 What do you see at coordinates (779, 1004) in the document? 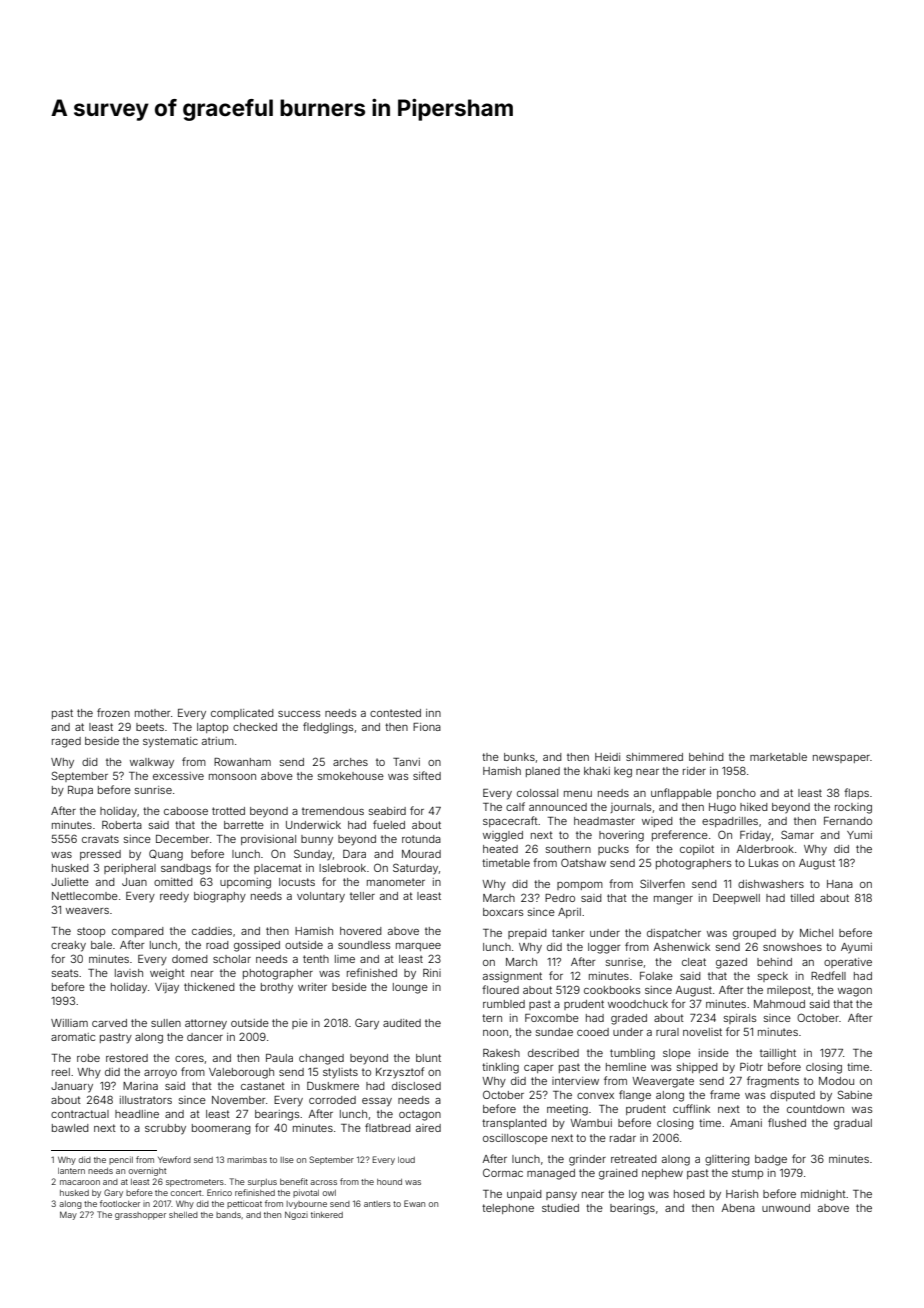
I see `Mahmoud` at bounding box center [779, 1004].
